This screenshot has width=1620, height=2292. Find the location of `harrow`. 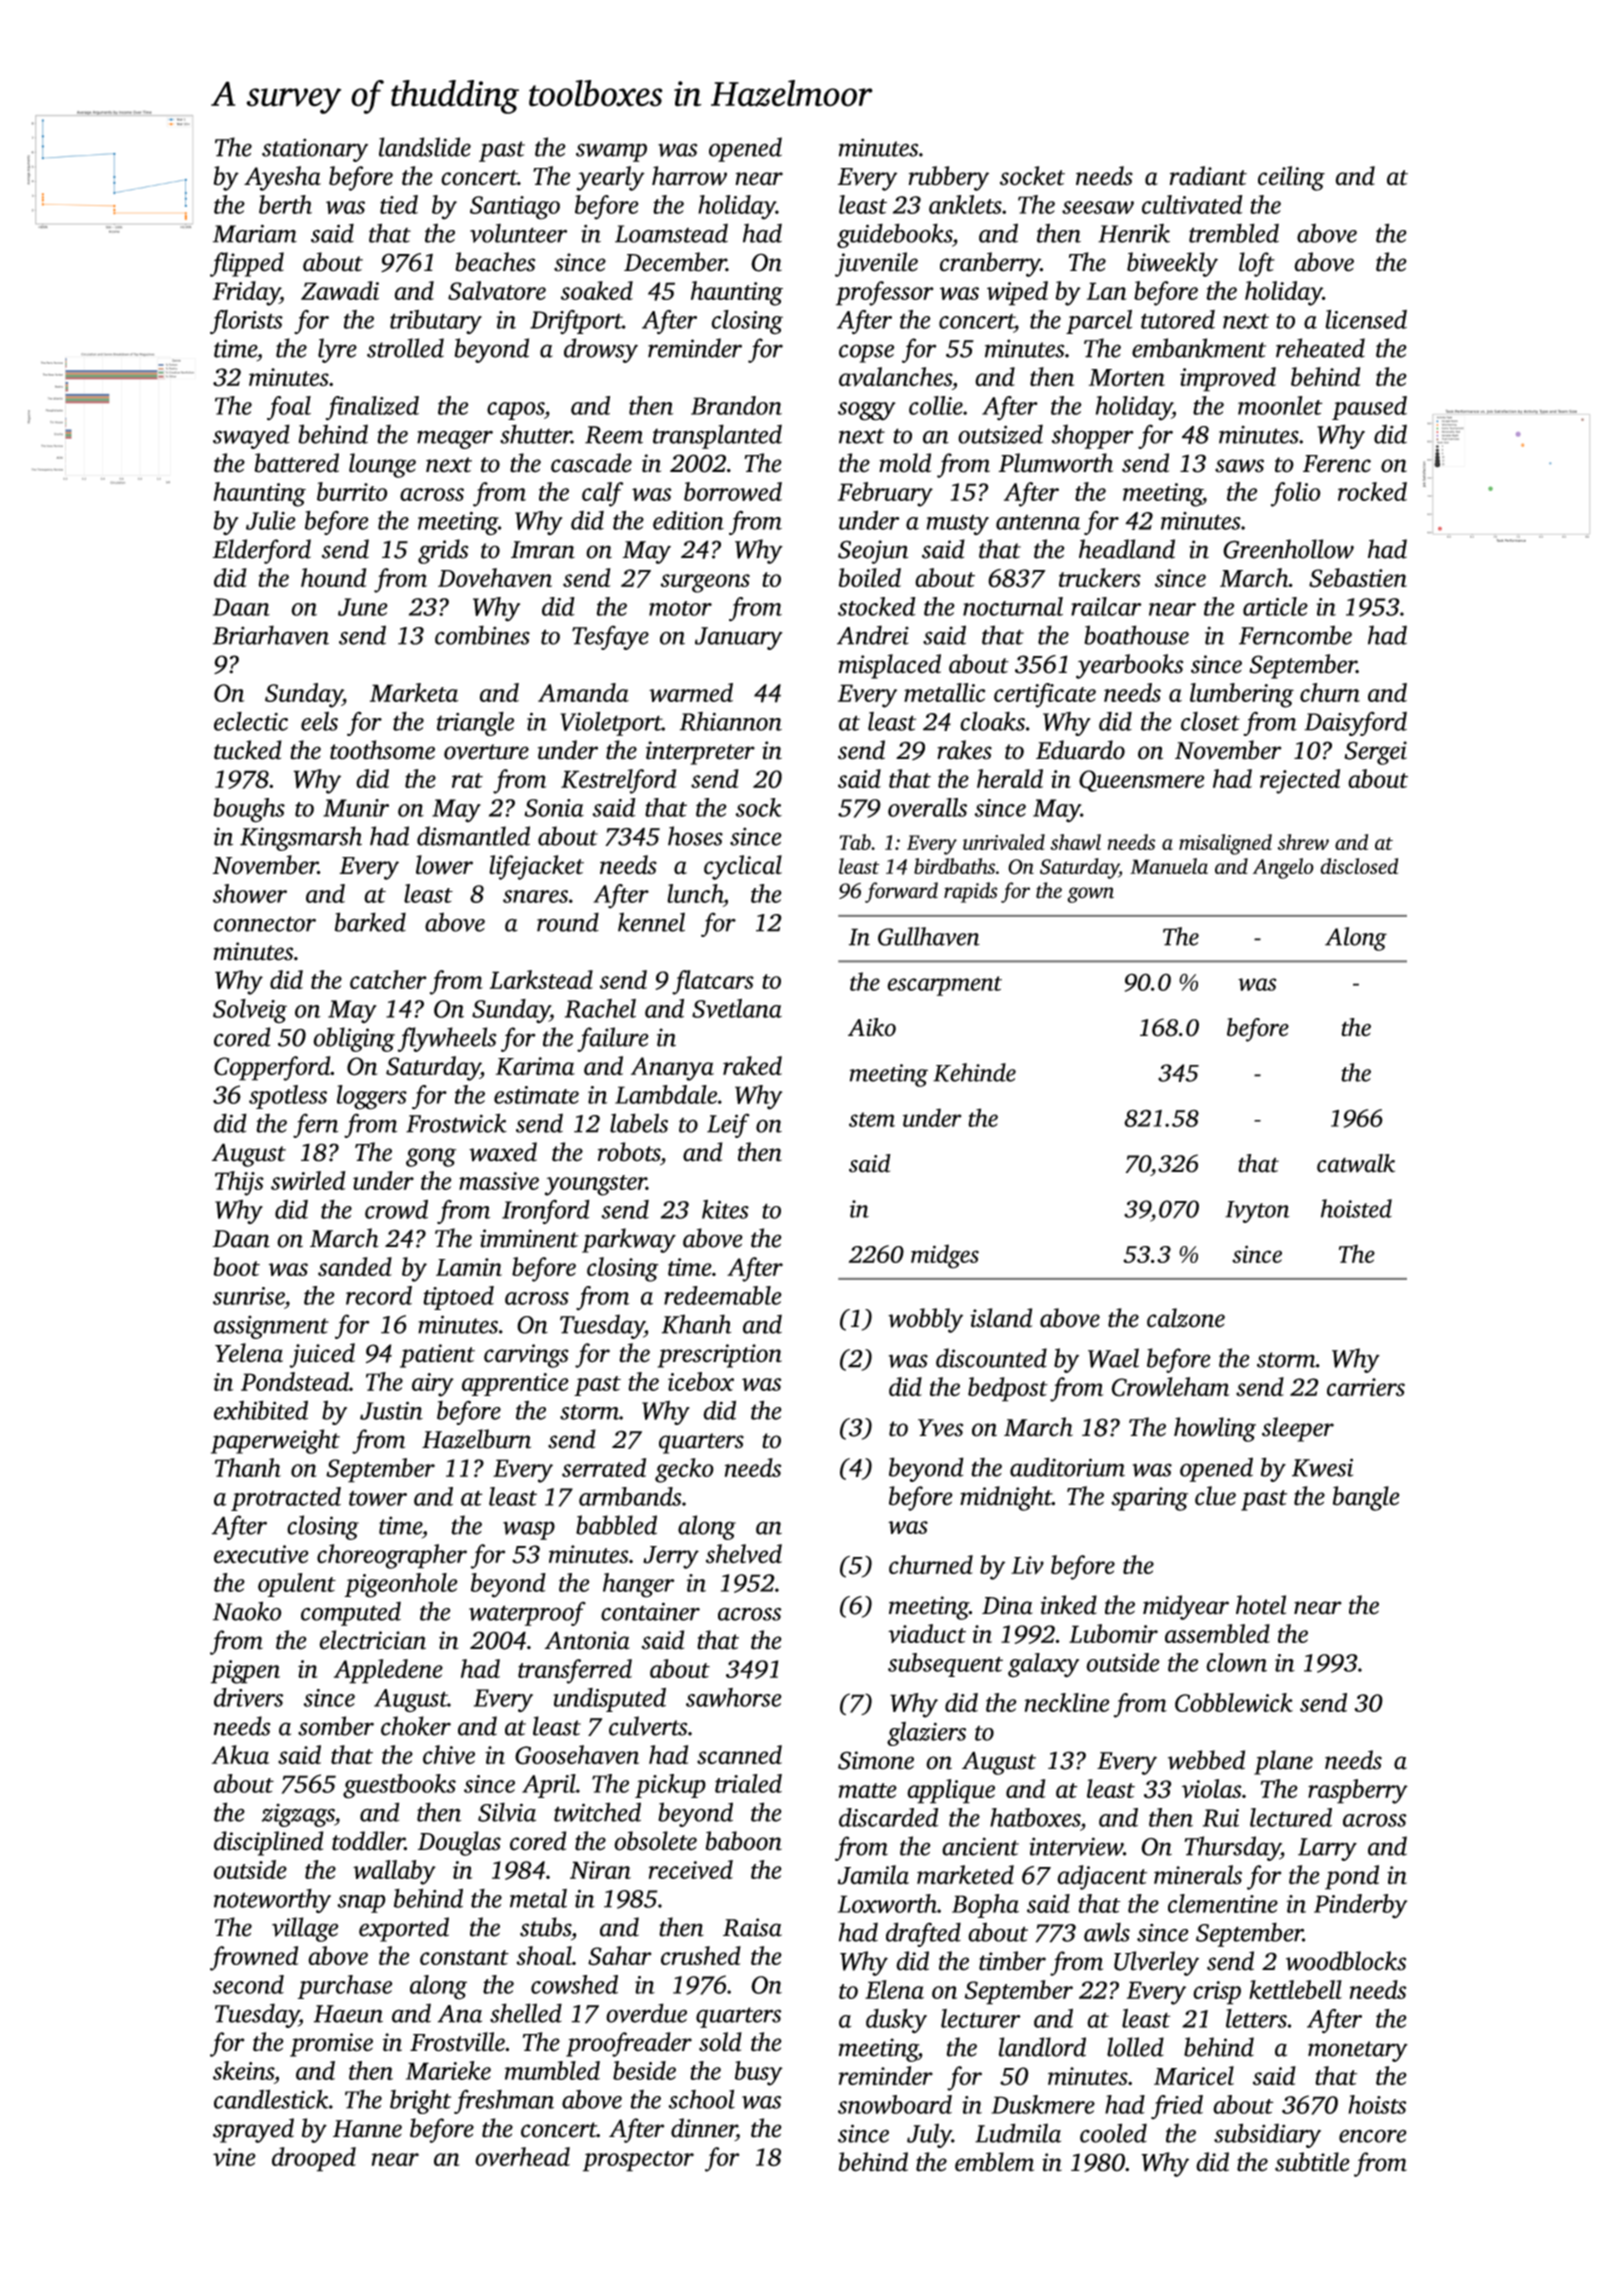

harrow is located at coordinates (689, 176).
